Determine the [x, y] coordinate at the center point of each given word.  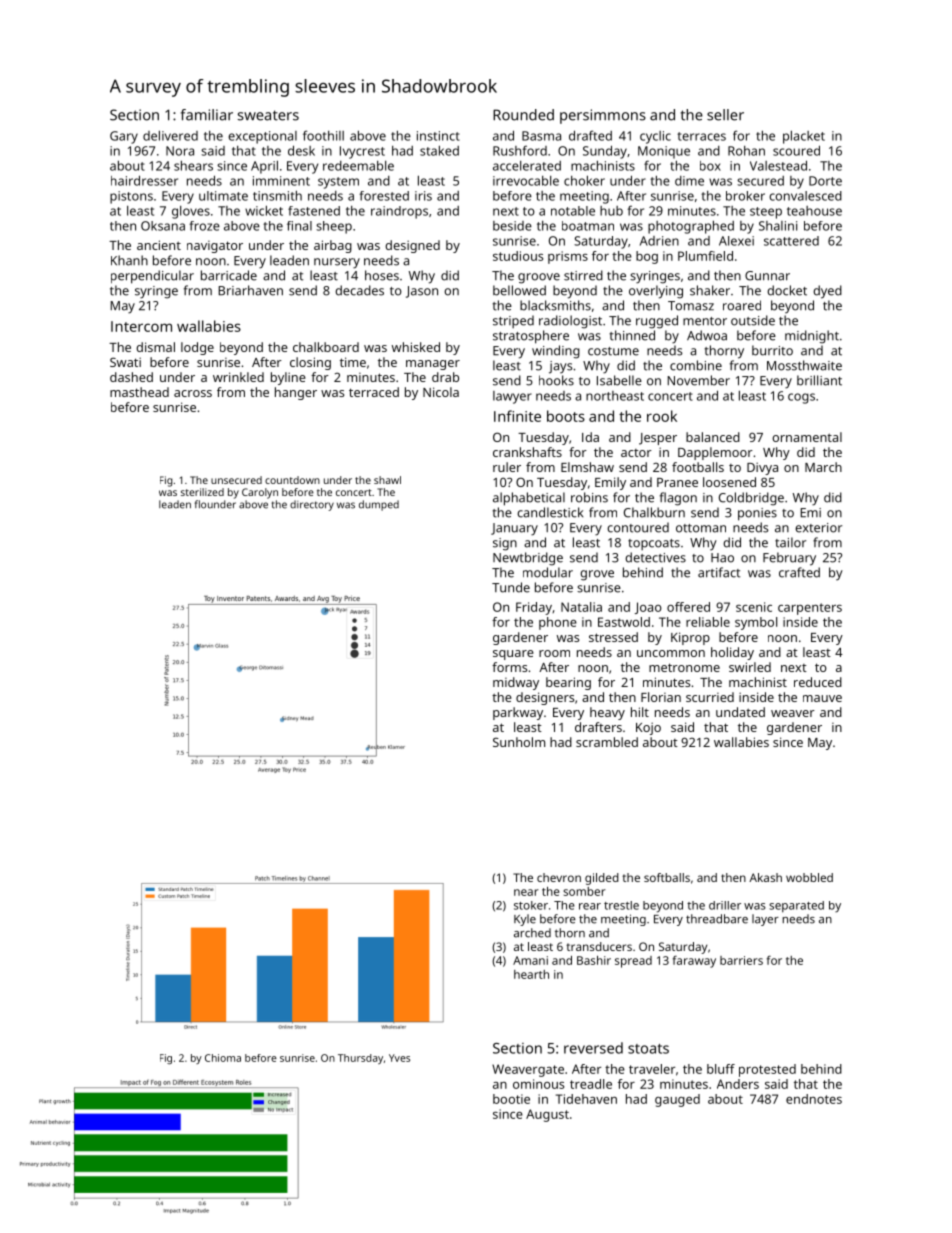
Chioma [223, 1058]
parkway [518, 713]
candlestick [550, 512]
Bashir [594, 960]
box [710, 166]
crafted [799, 572]
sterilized [202, 492]
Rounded [523, 115]
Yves [399, 1058]
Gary [124, 137]
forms [509, 667]
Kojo [648, 728]
